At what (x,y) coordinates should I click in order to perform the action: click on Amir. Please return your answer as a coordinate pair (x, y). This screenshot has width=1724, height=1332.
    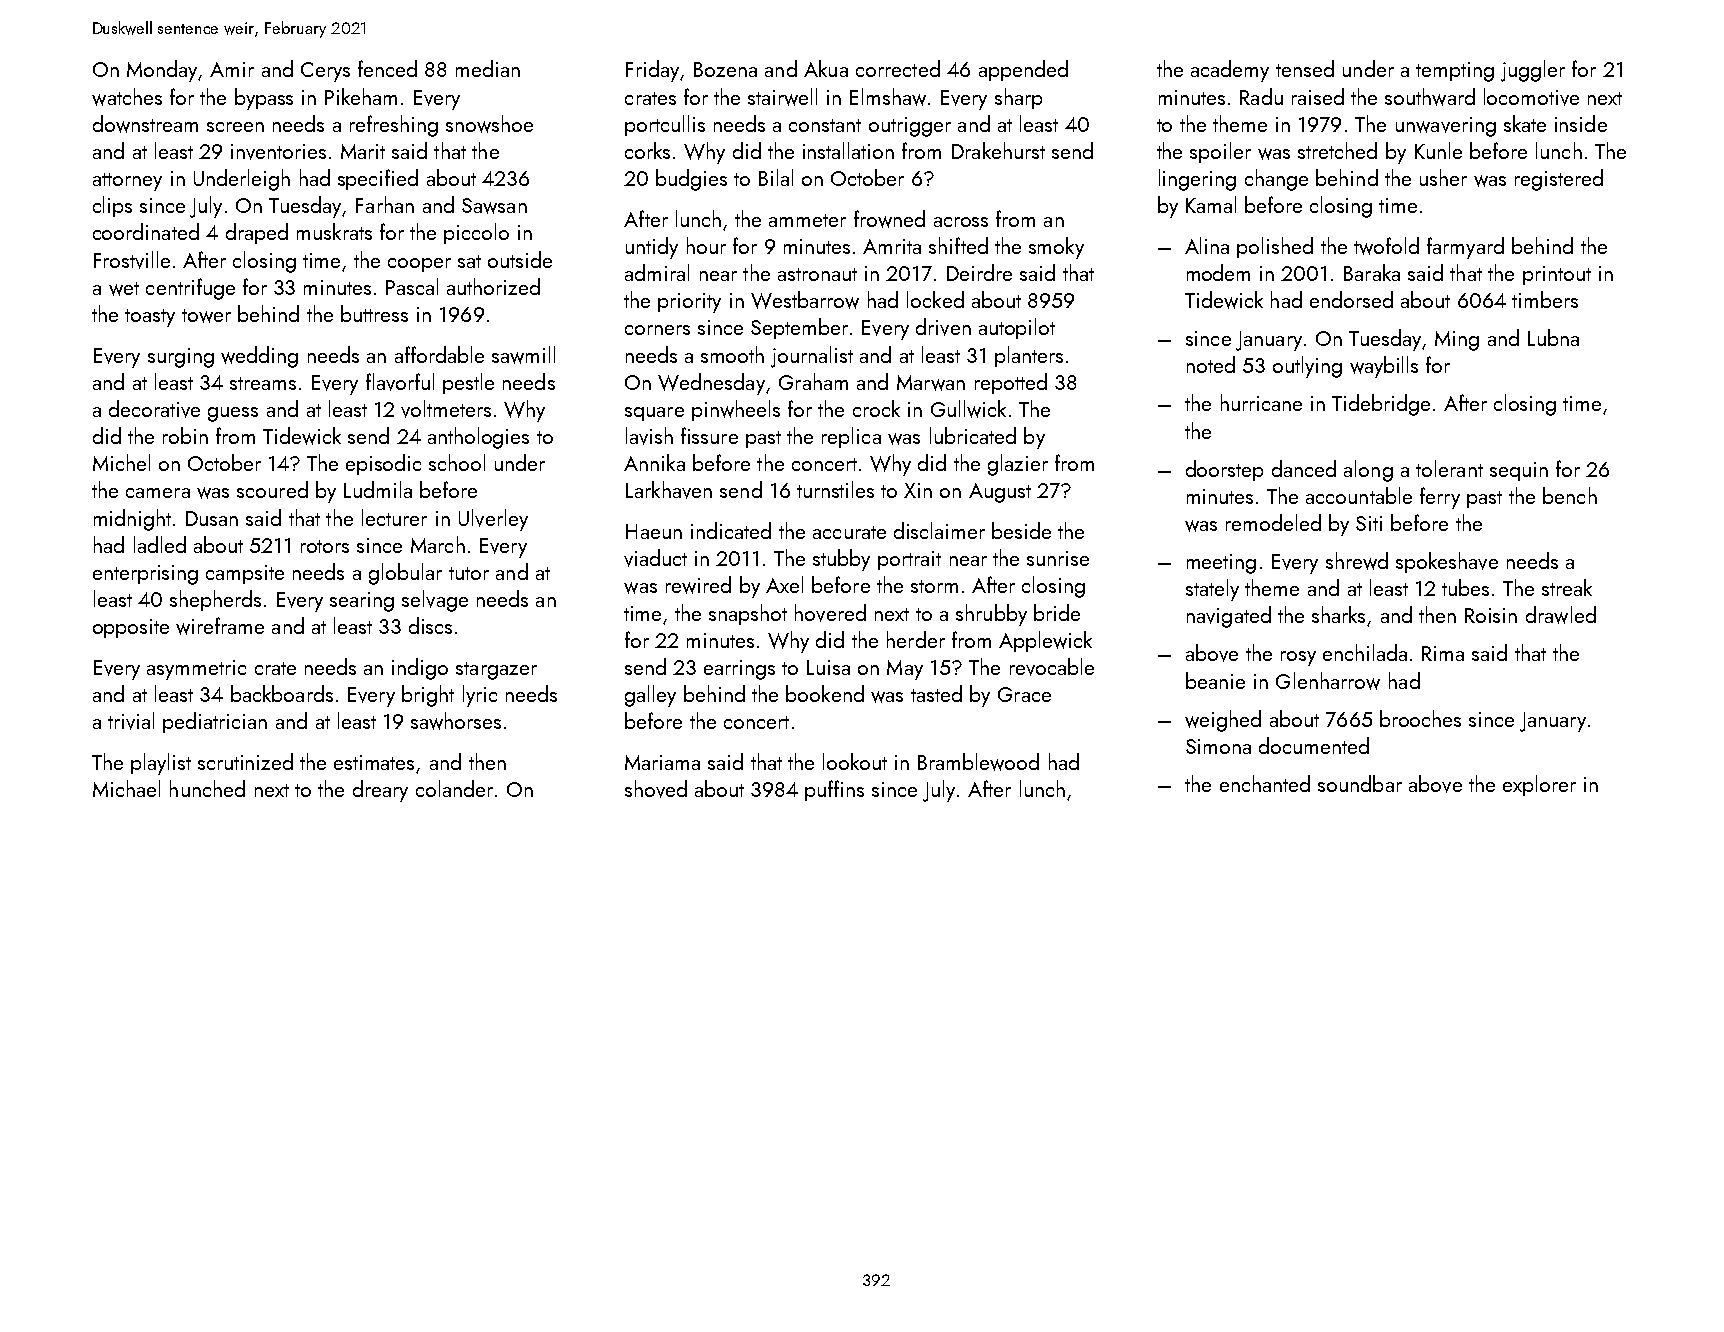
    Looking at the image, I should click on (232, 69).
